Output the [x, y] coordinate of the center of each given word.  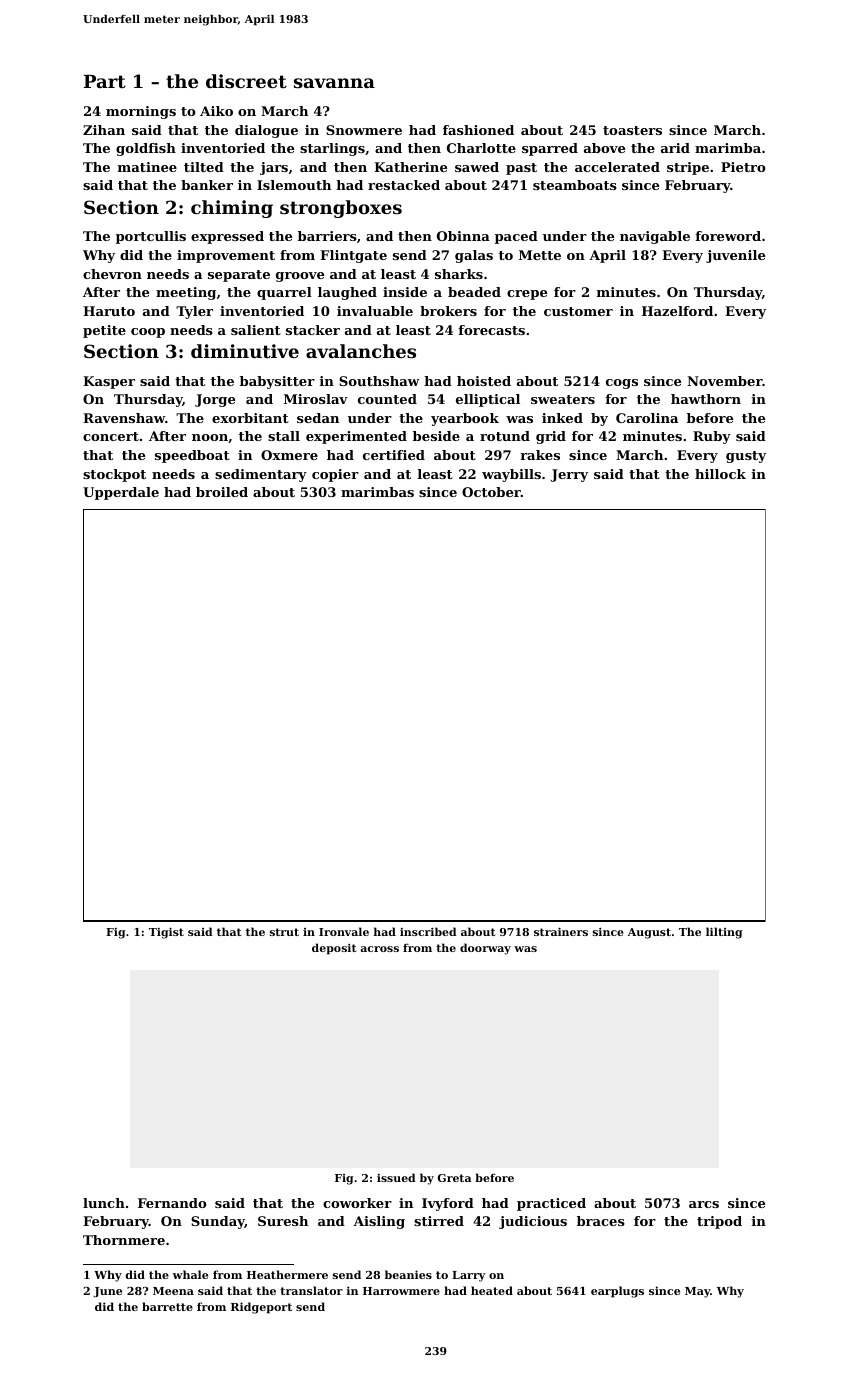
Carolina [647, 418]
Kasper [109, 382]
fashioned [478, 130]
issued [396, 1177]
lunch [104, 1203]
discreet [246, 81]
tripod [719, 1222]
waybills [511, 475]
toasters [632, 130]
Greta [454, 1178]
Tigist [166, 933]
